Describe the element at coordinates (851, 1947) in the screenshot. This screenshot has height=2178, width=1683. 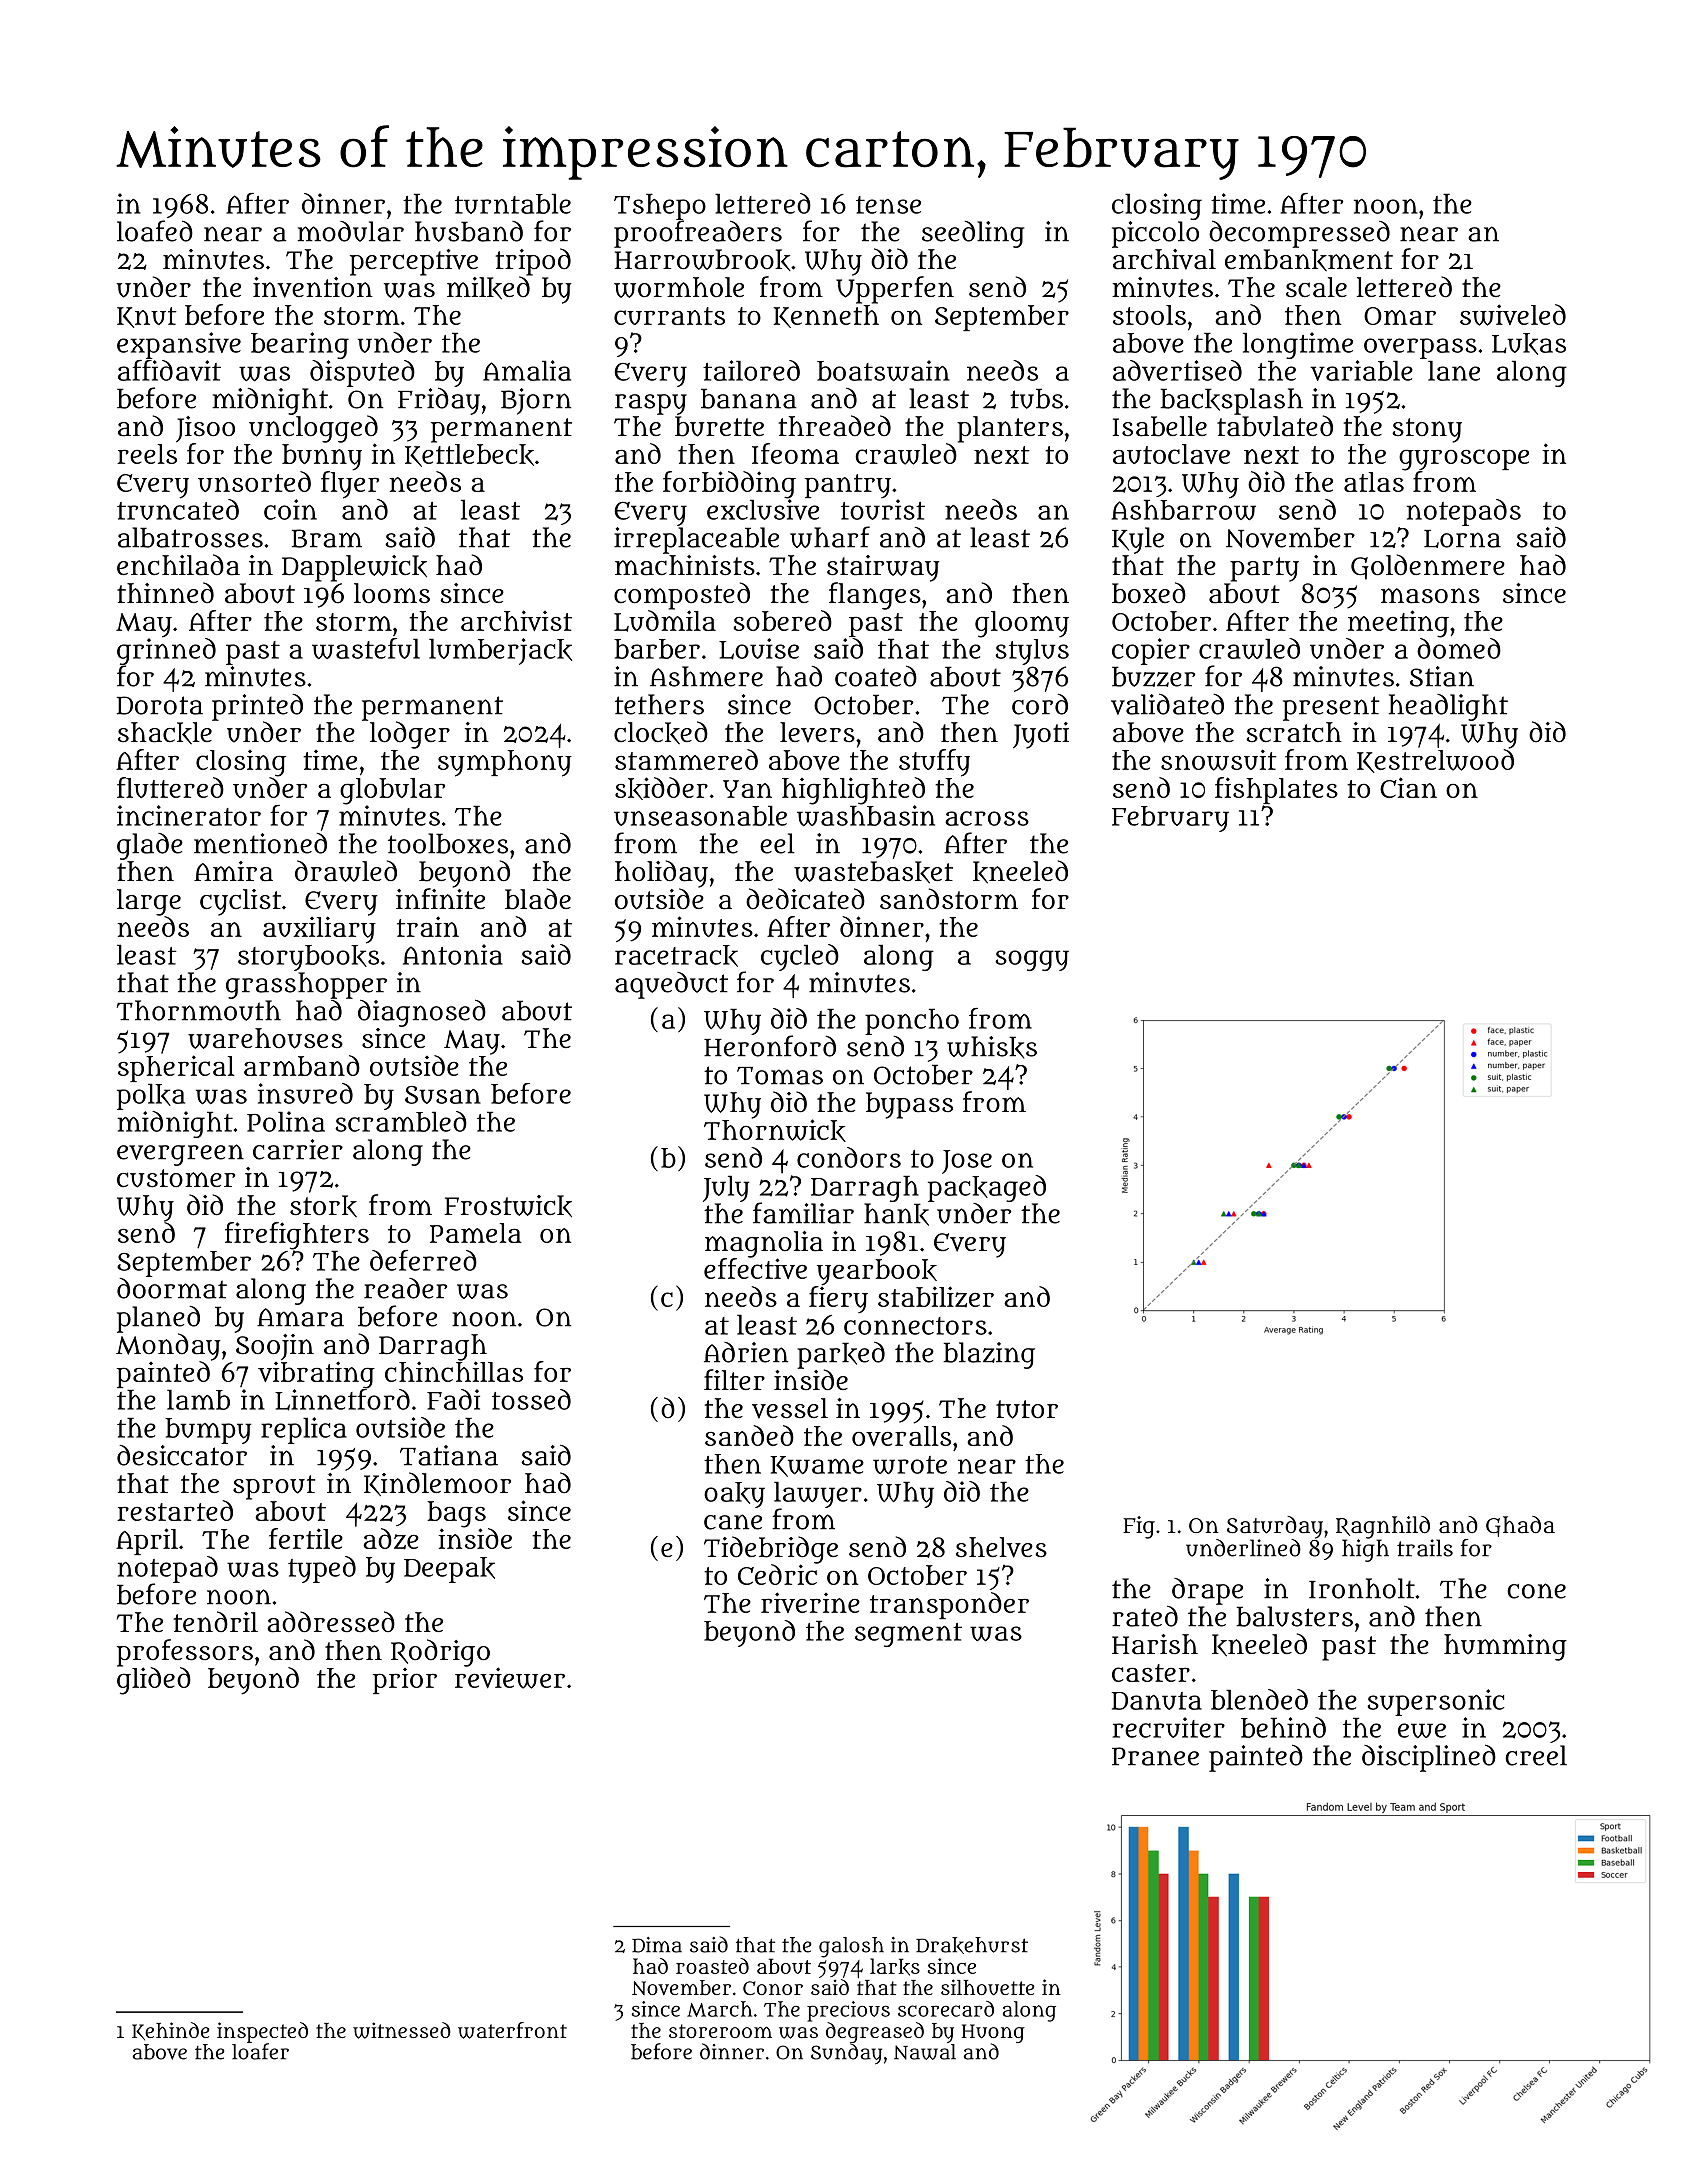
I see `galosh` at that location.
